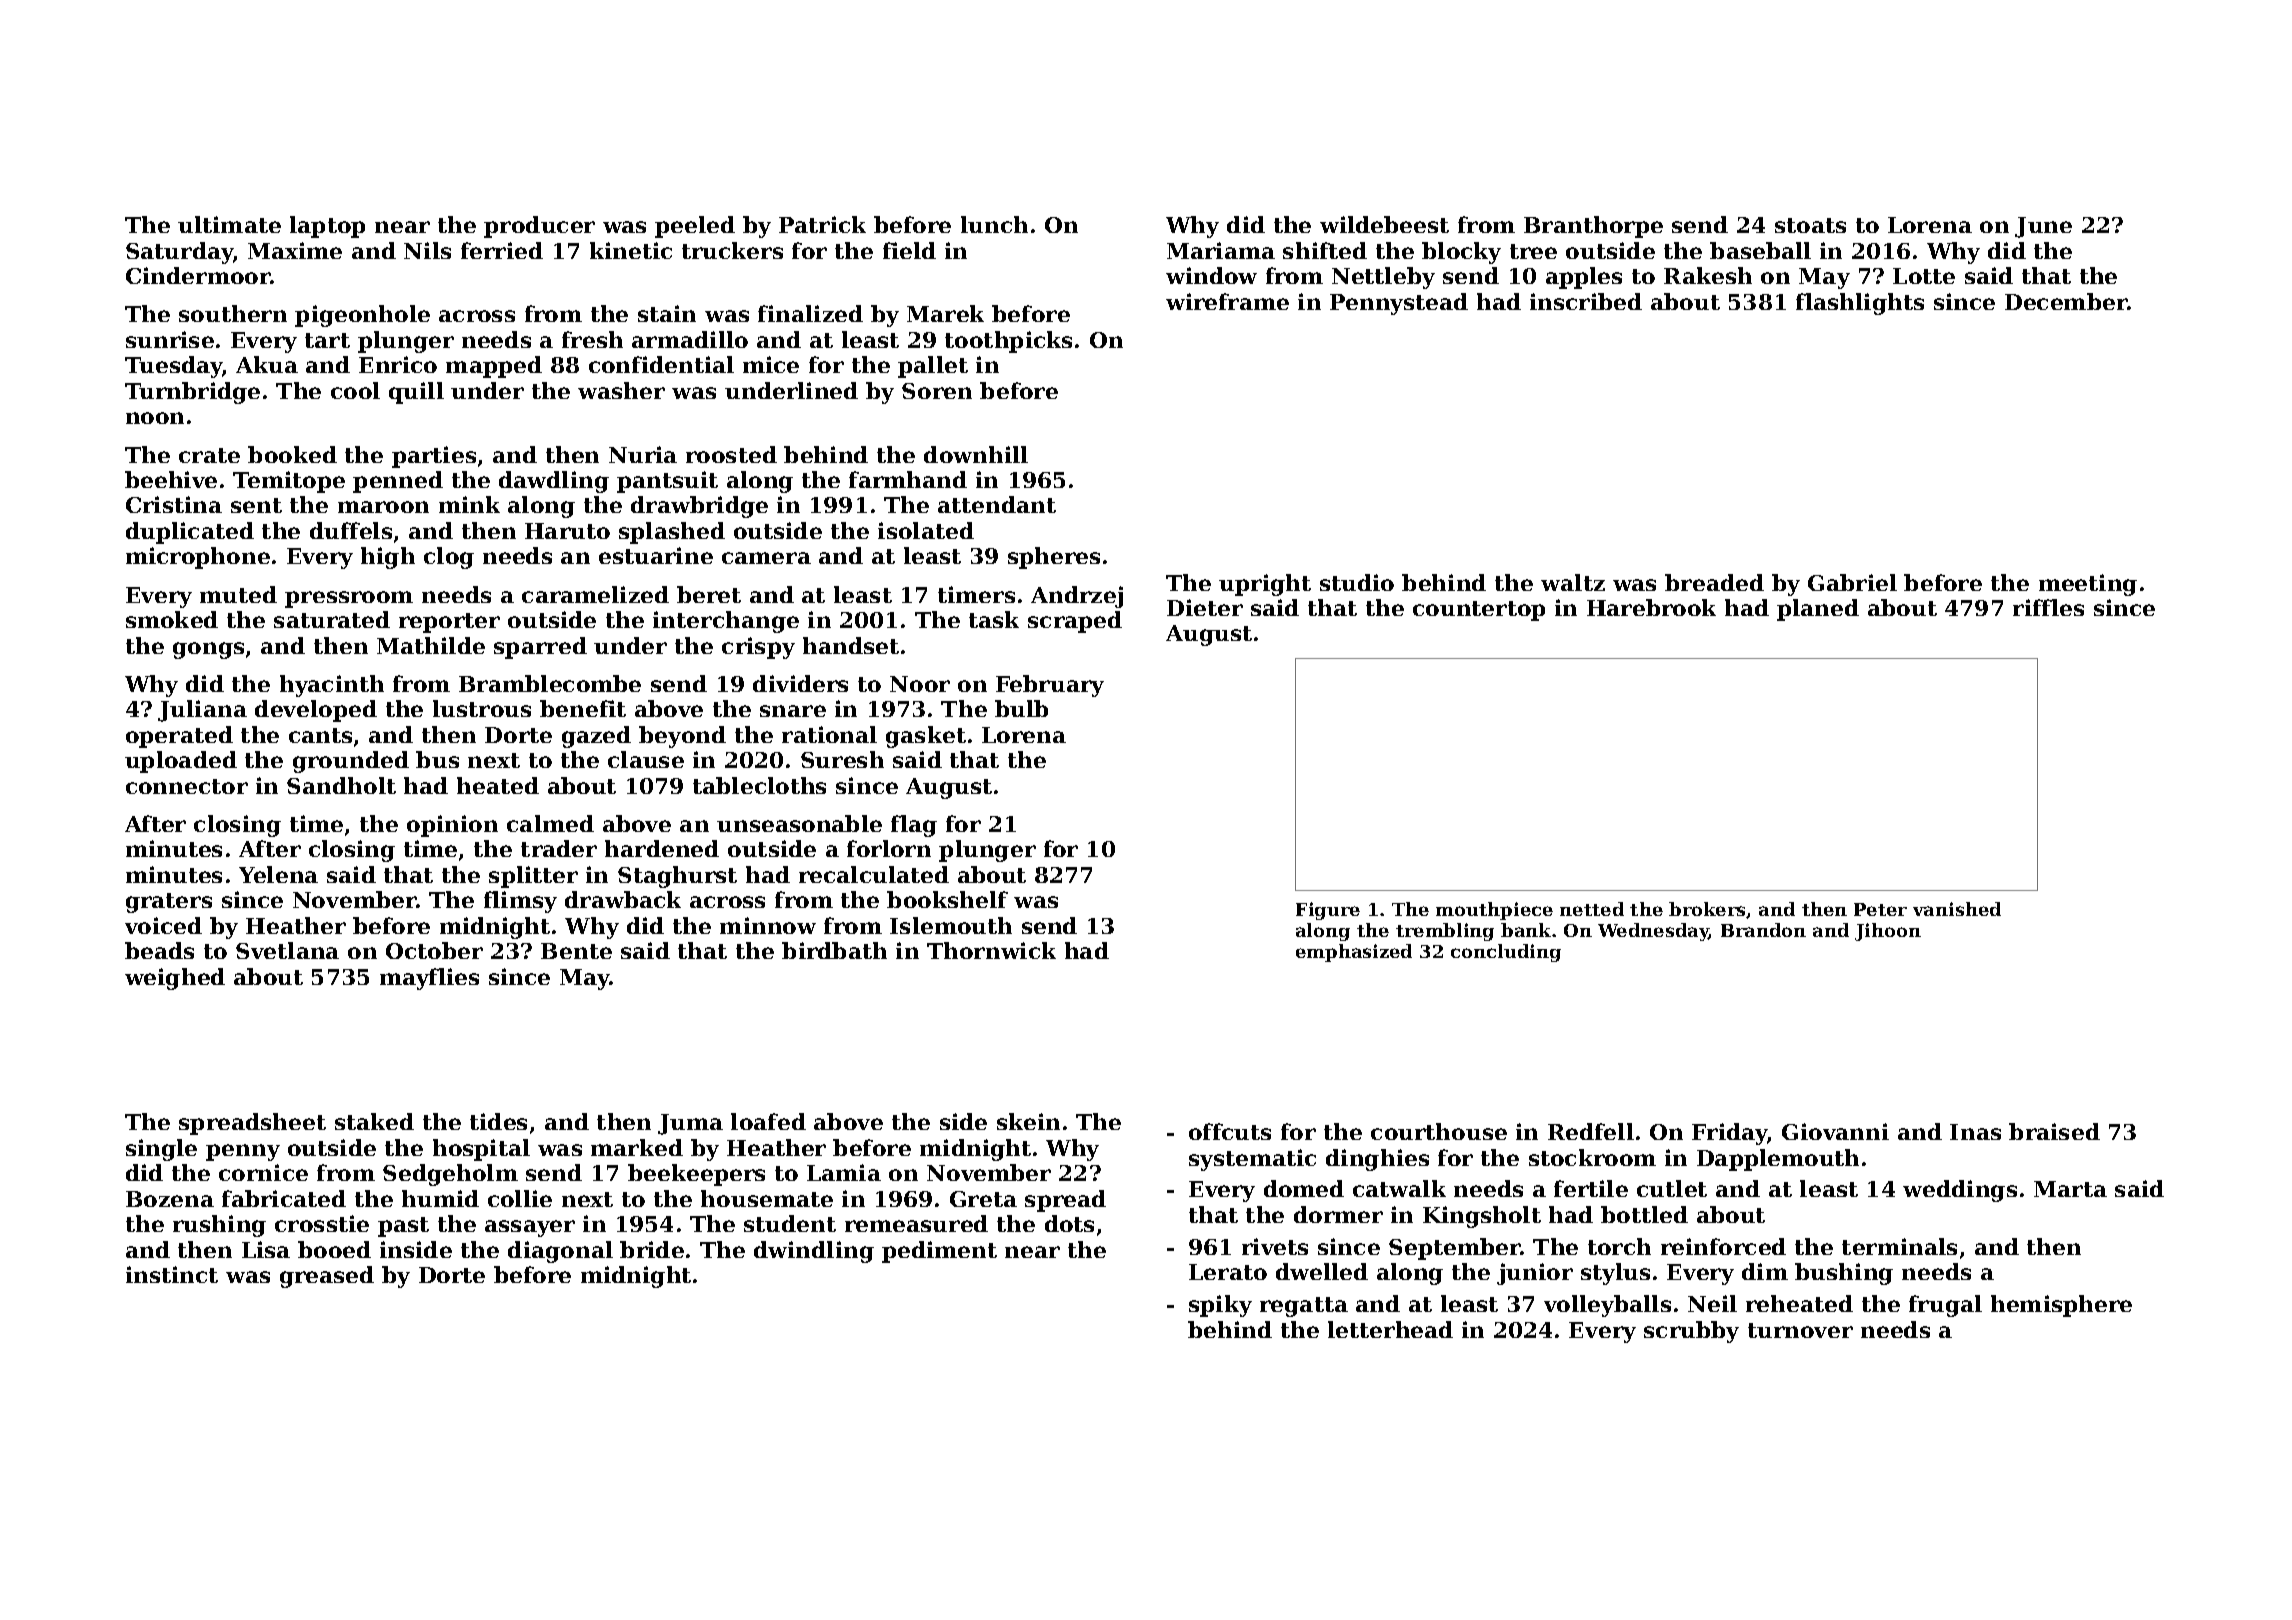  What do you see at coordinates (1619, 1246) in the screenshot?
I see `torch` at bounding box center [1619, 1246].
